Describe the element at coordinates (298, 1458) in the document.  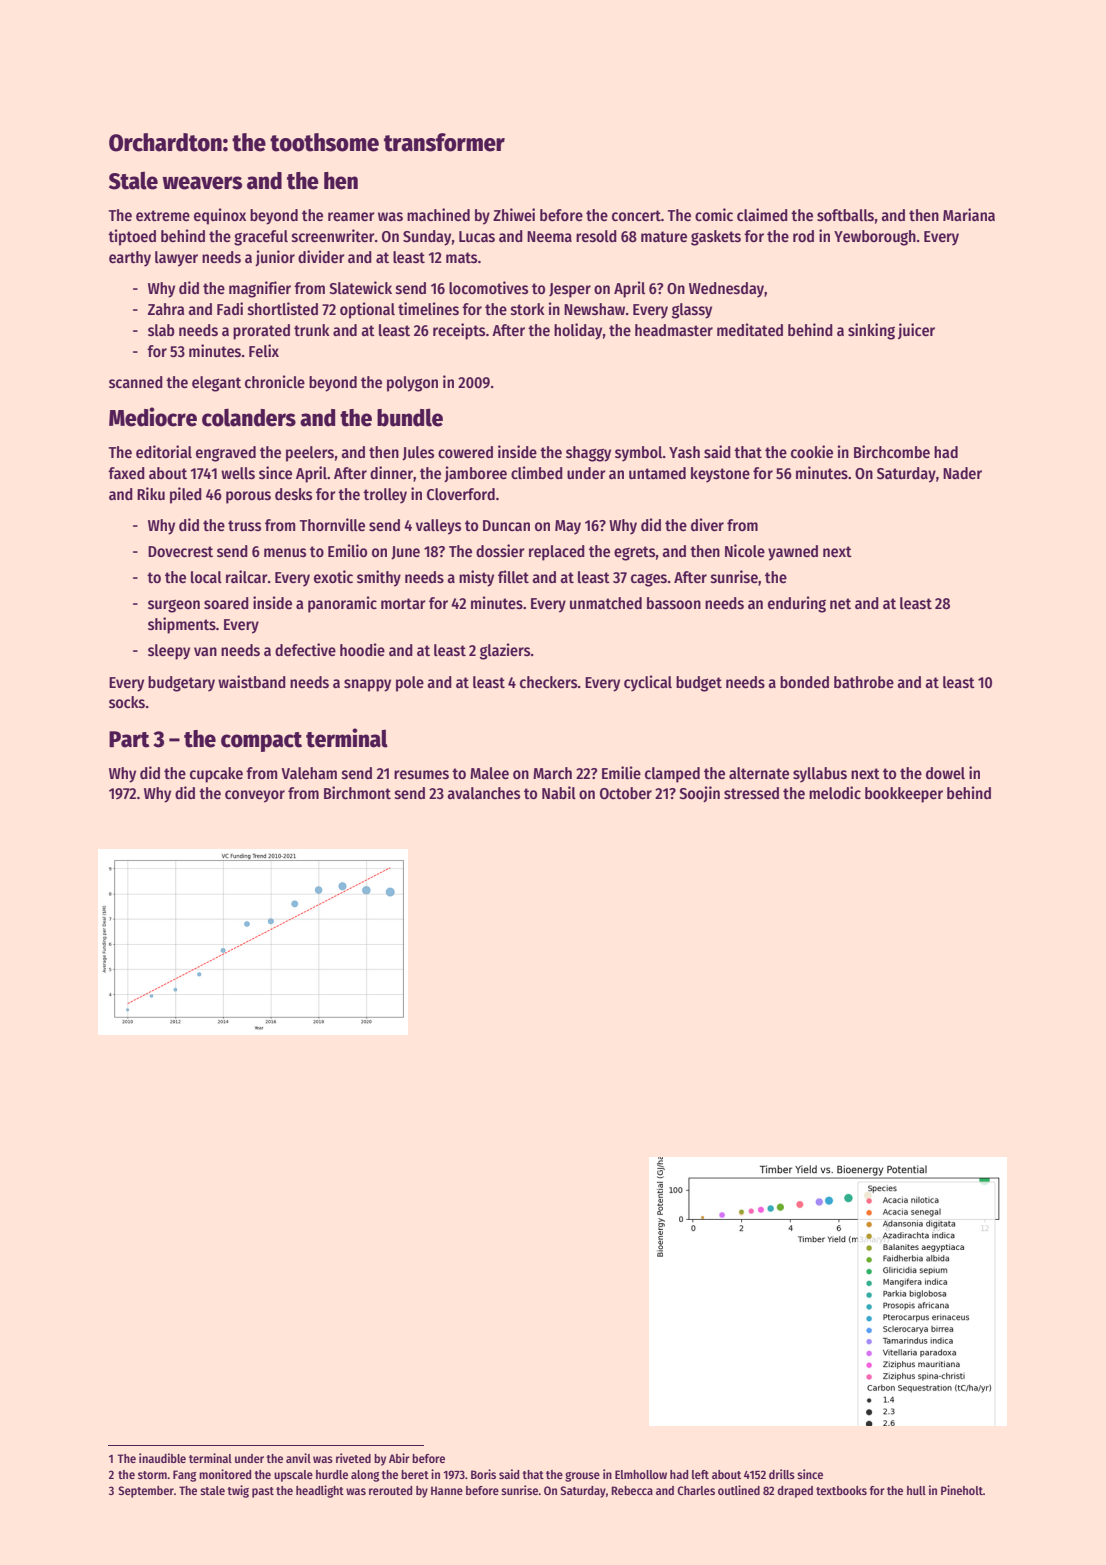
I see `anvil` at that location.
